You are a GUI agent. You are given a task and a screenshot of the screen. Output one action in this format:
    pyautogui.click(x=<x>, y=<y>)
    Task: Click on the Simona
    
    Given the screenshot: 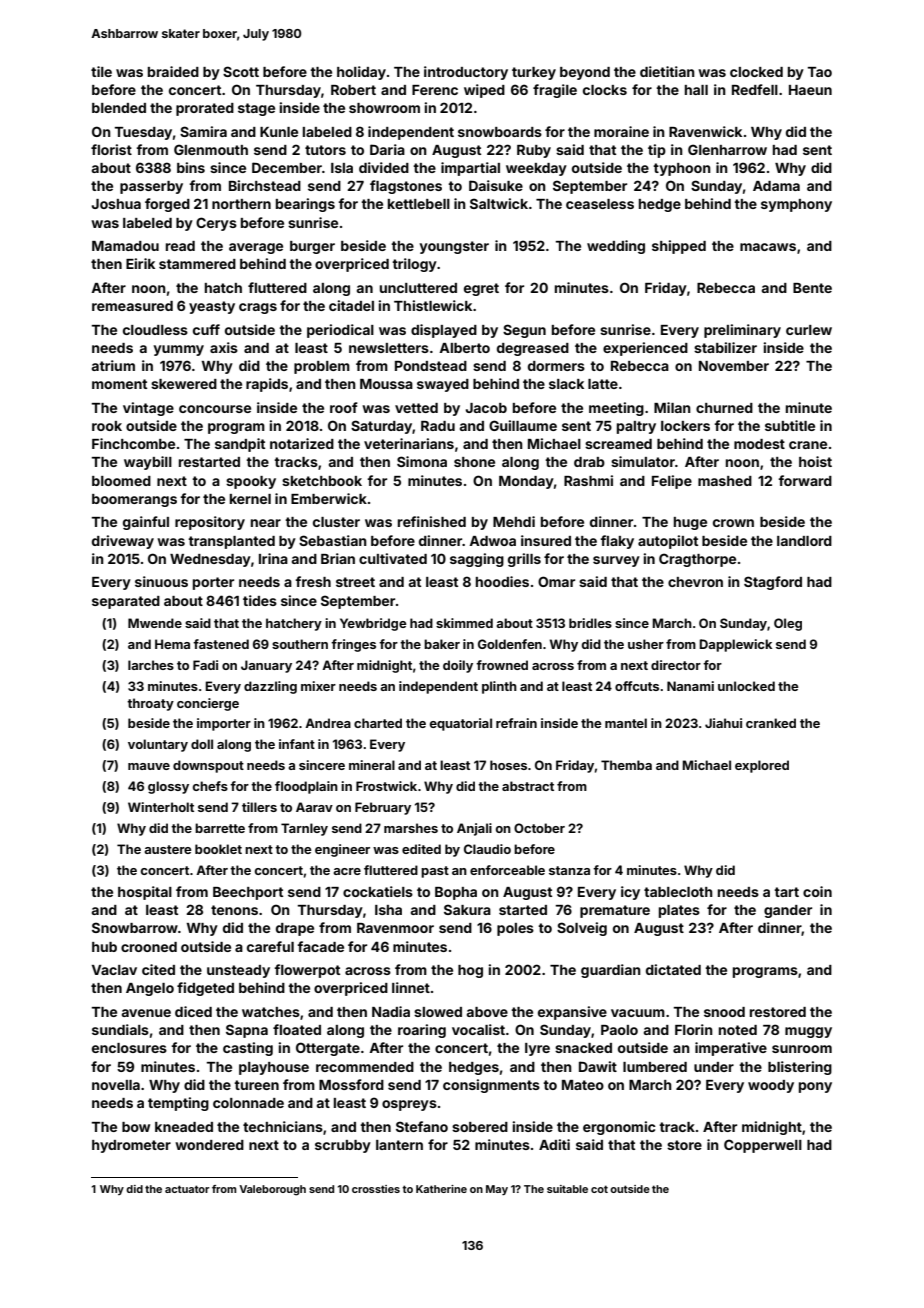 What is the action you would take?
    pyautogui.click(x=422, y=461)
